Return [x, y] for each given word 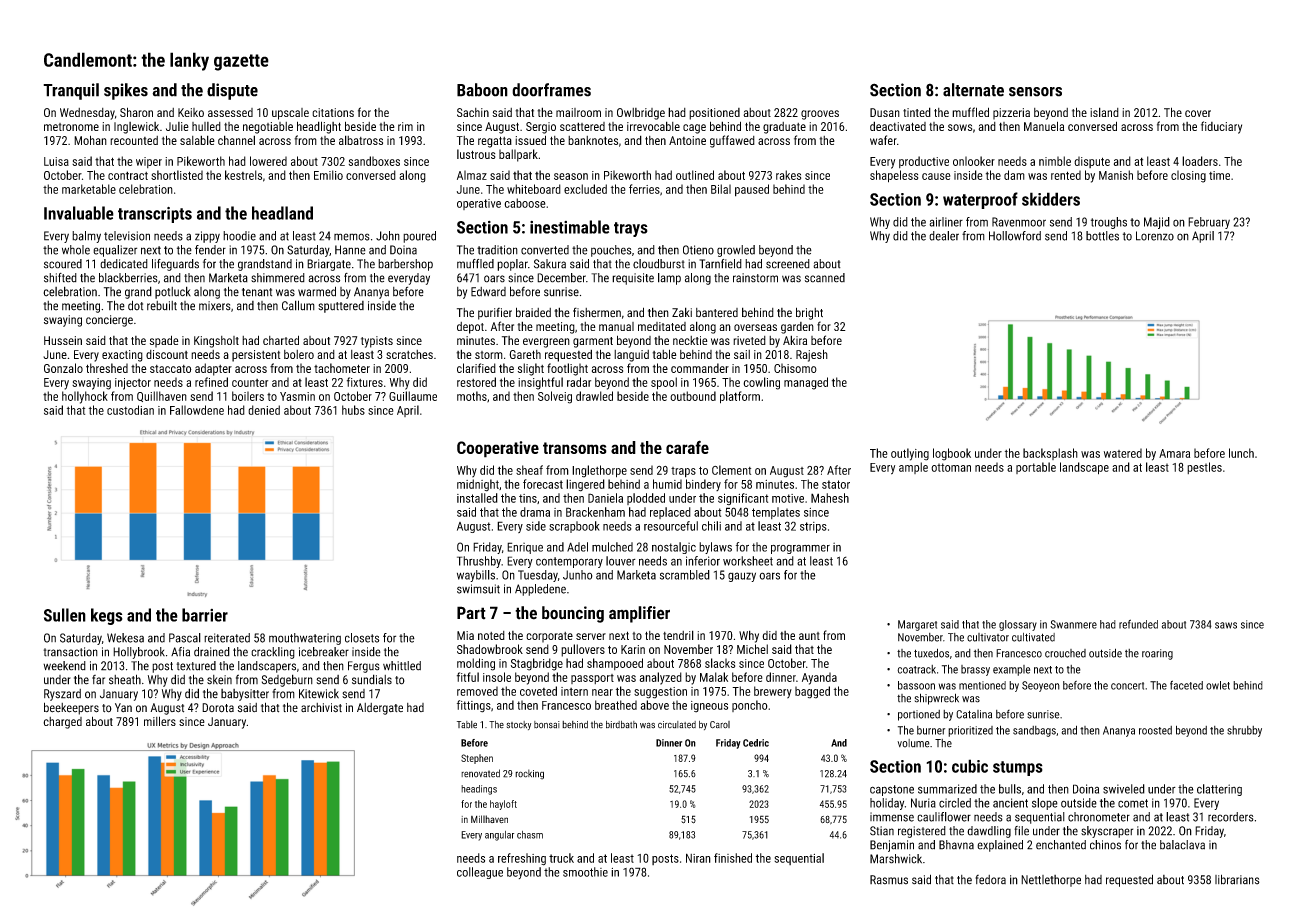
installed [477, 498]
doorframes [551, 90]
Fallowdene [197, 410]
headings [479, 790]
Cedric [756, 743]
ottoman [951, 467]
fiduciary [1221, 127]
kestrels [243, 175]
